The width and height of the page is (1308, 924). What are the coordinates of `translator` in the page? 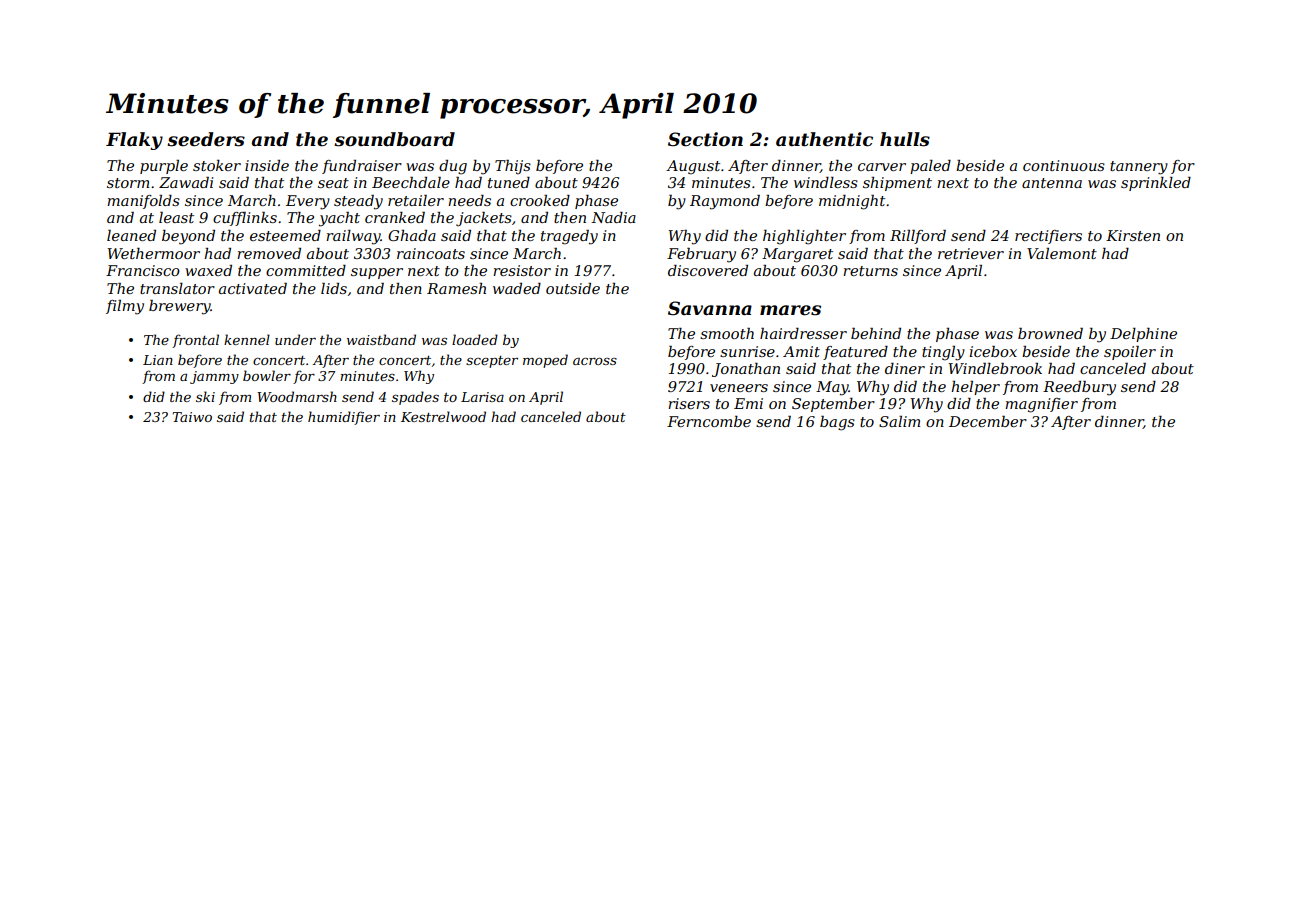 It's located at (177, 288).
